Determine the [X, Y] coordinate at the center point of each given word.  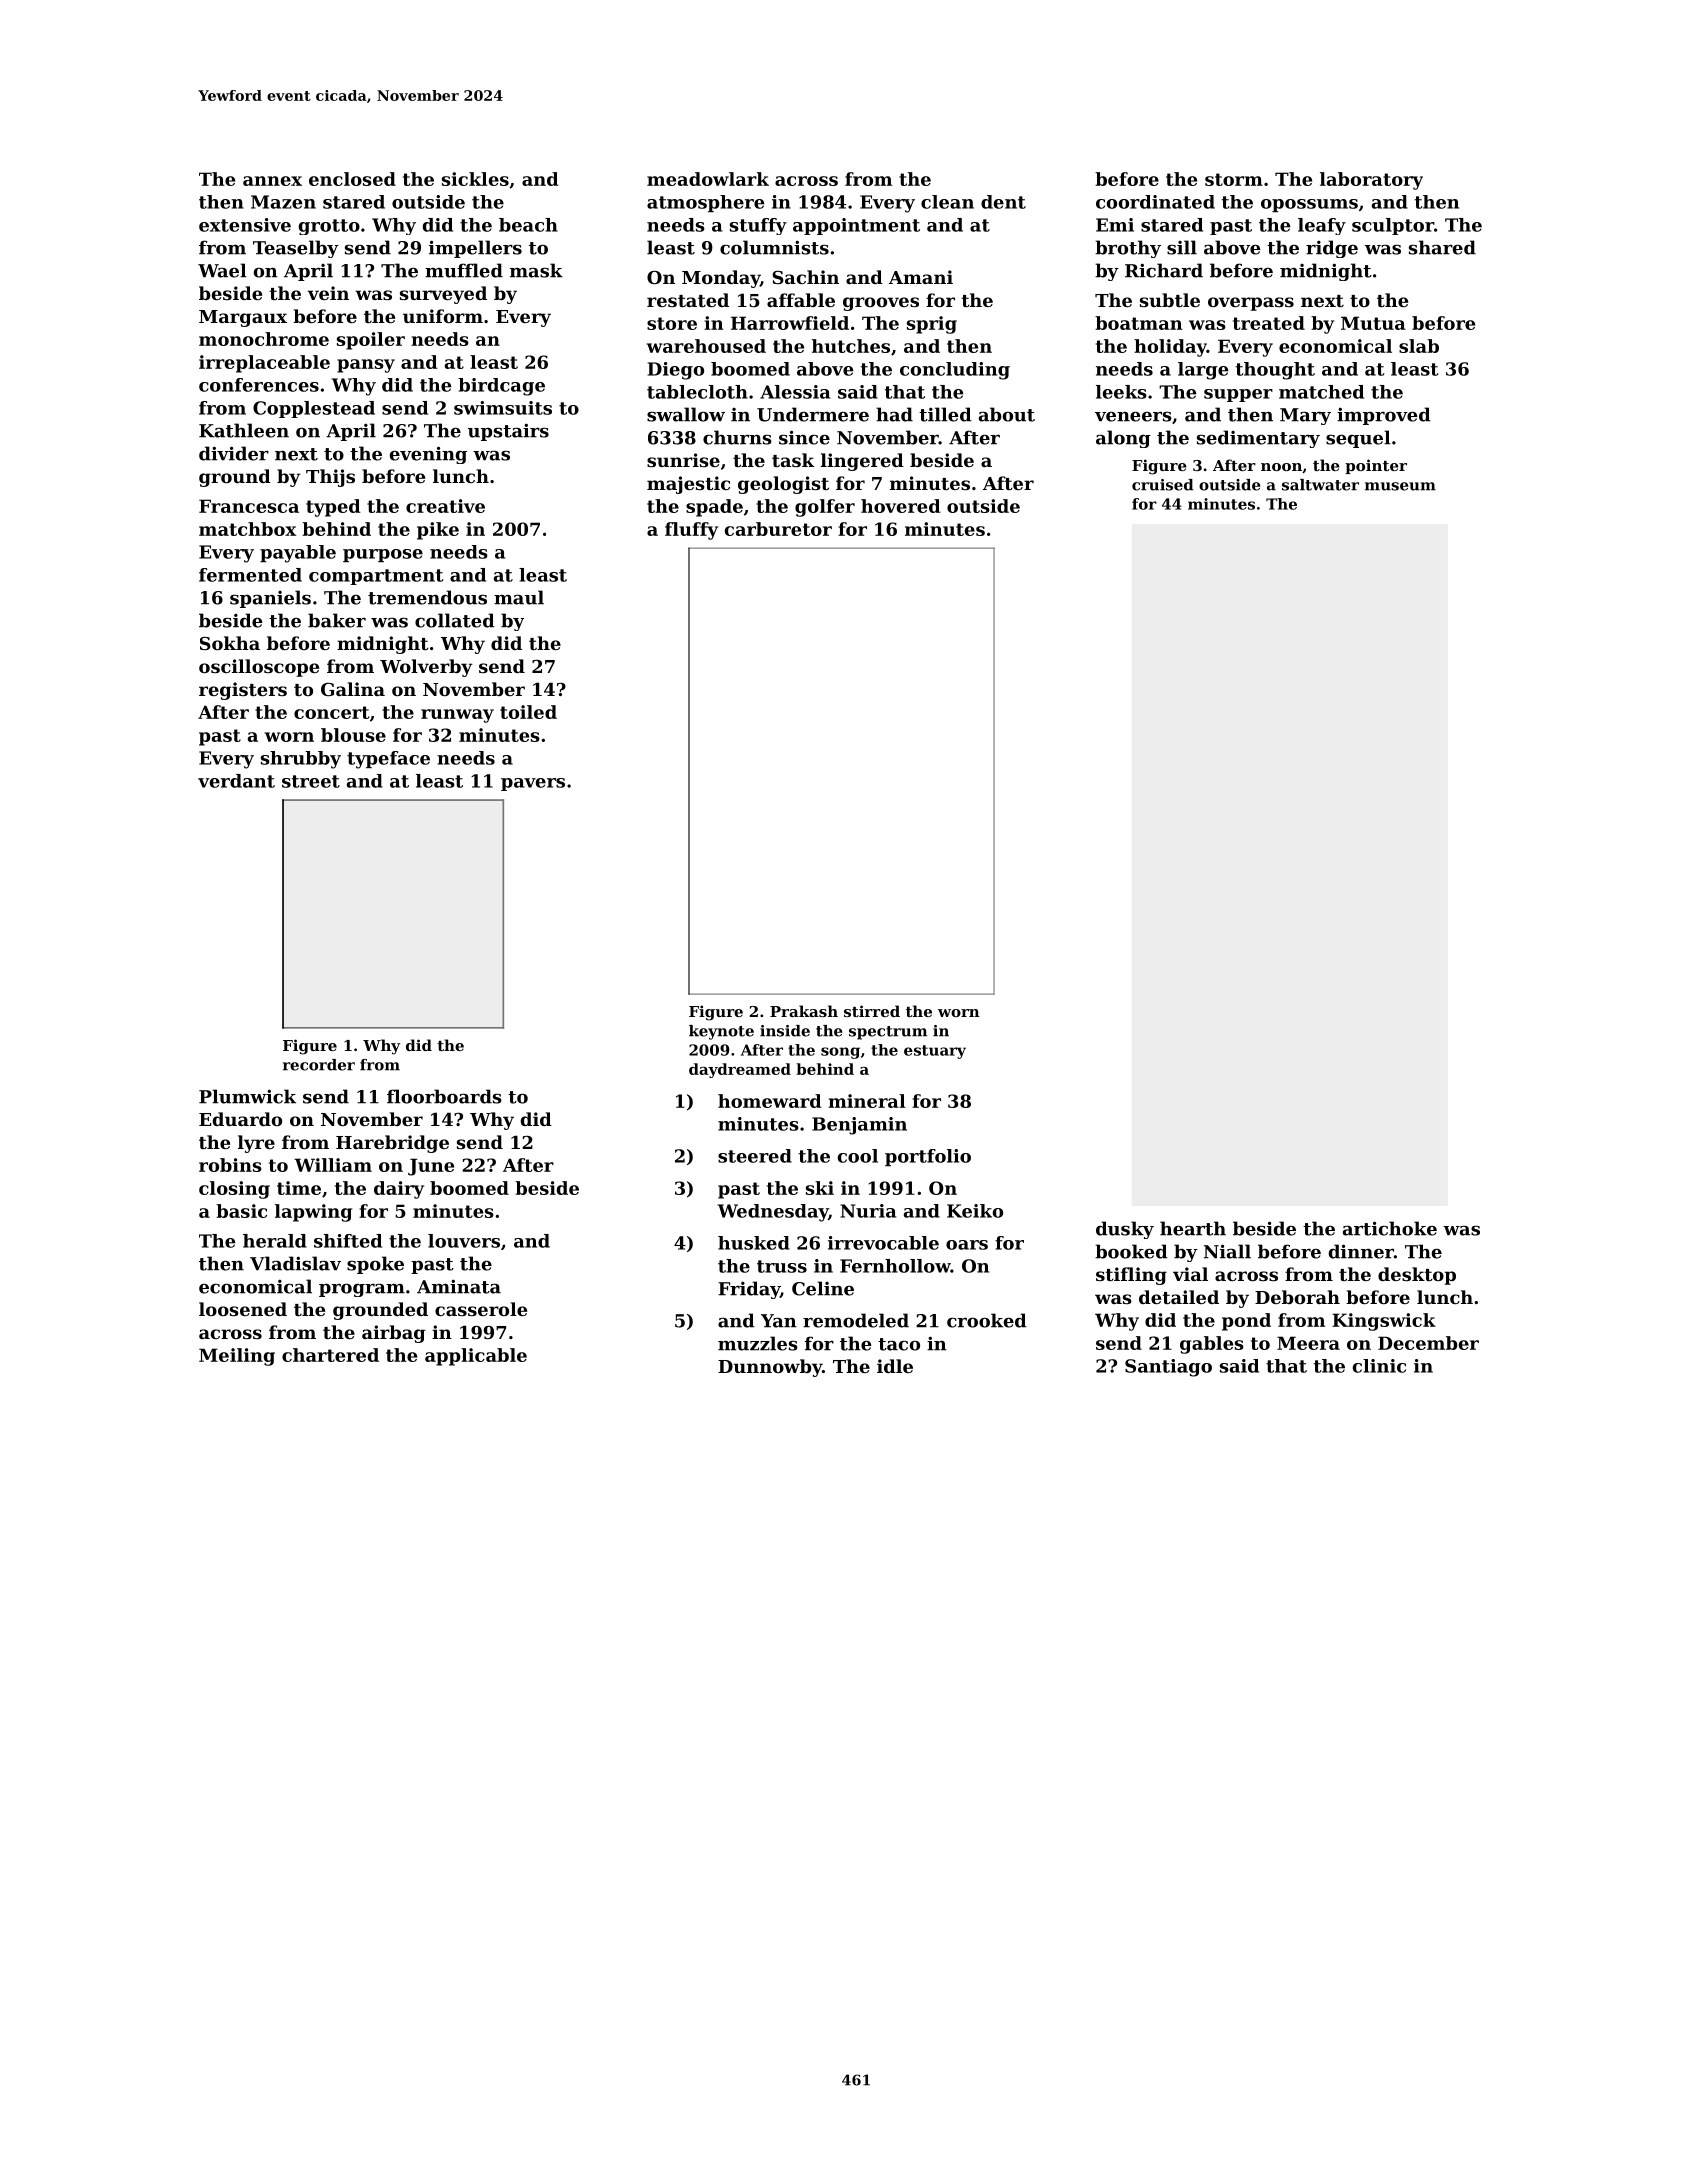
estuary [935, 1052]
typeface [388, 760]
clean [947, 202]
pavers [533, 784]
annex [272, 181]
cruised [1163, 485]
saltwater [1320, 485]
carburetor [778, 529]
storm [1234, 179]
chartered [330, 1355]
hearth [1193, 1228]
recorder [319, 1065]
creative [445, 506]
